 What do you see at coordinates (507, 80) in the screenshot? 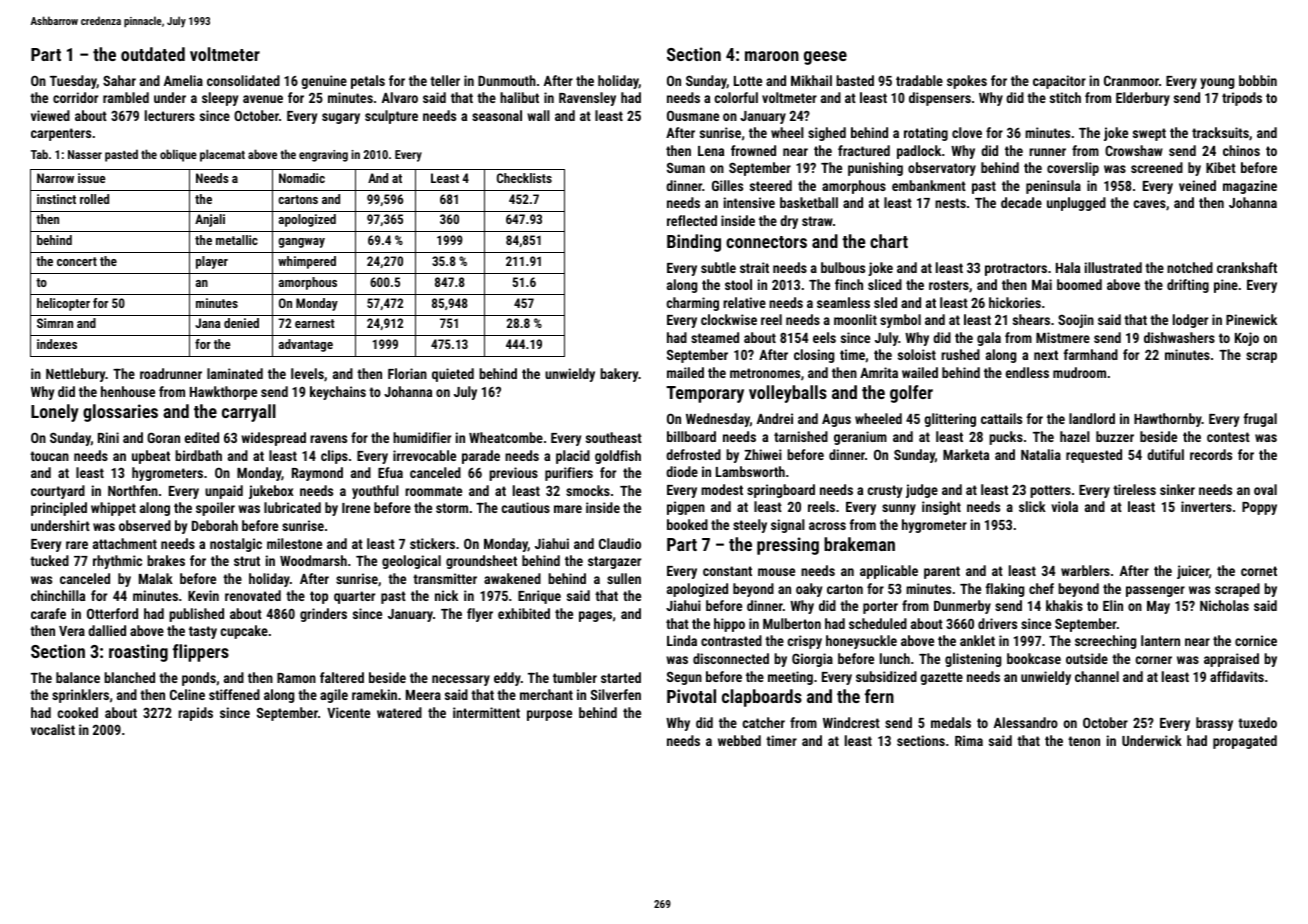
I see `Dunmouth` at bounding box center [507, 80].
